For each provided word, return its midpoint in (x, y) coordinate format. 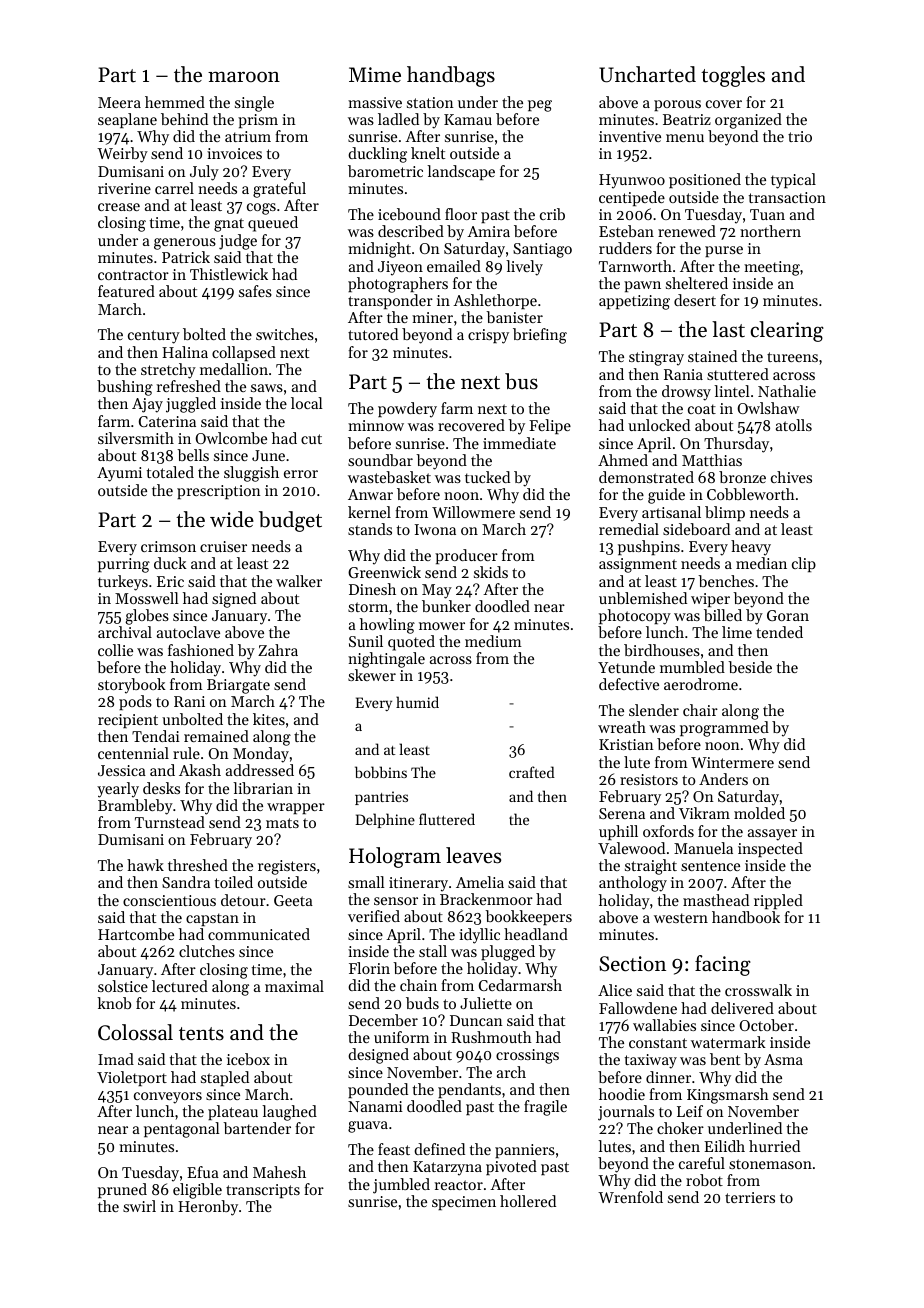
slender (654, 710)
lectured (180, 986)
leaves (473, 855)
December (383, 1020)
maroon (244, 77)
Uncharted (647, 74)
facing (723, 965)
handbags (451, 76)
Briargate (238, 686)
